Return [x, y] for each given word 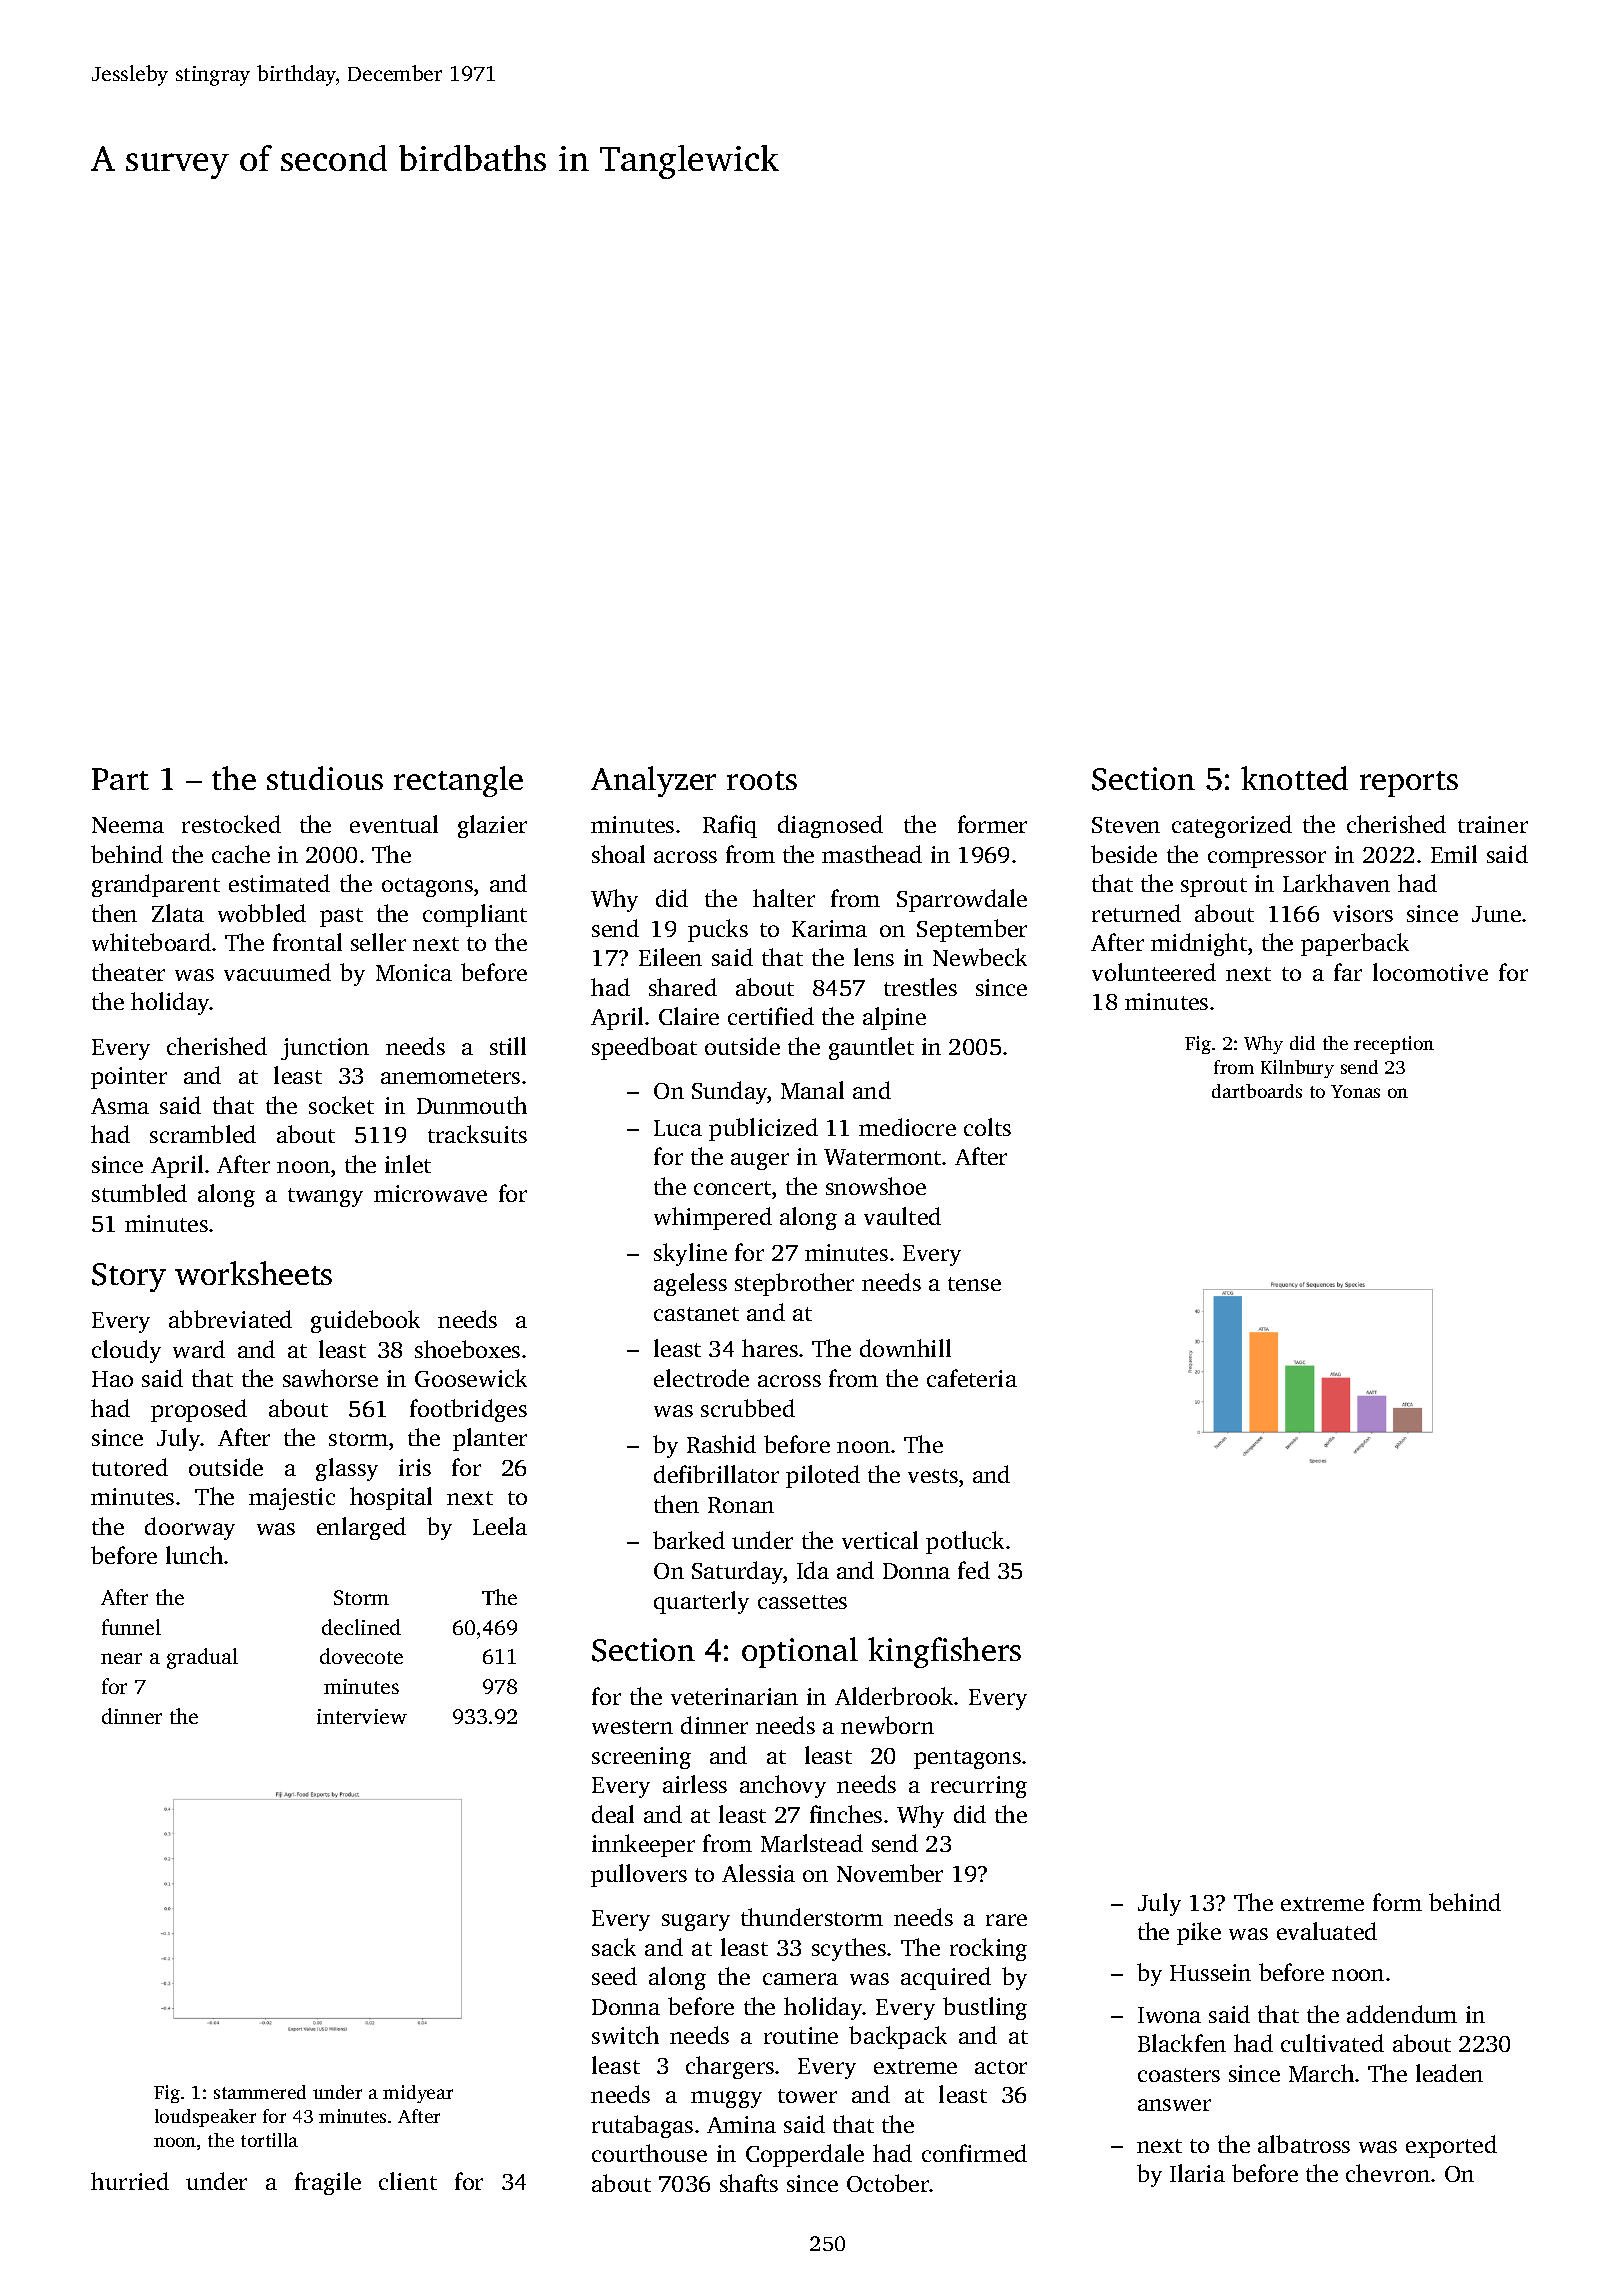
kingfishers [944, 1652]
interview [362, 1716]
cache [241, 854]
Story [129, 1277]
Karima [829, 928]
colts [987, 1127]
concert [732, 1188]
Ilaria [1197, 2173]
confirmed [974, 2153]
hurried [130, 2181]
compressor [1267, 859]
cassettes [802, 1602]
